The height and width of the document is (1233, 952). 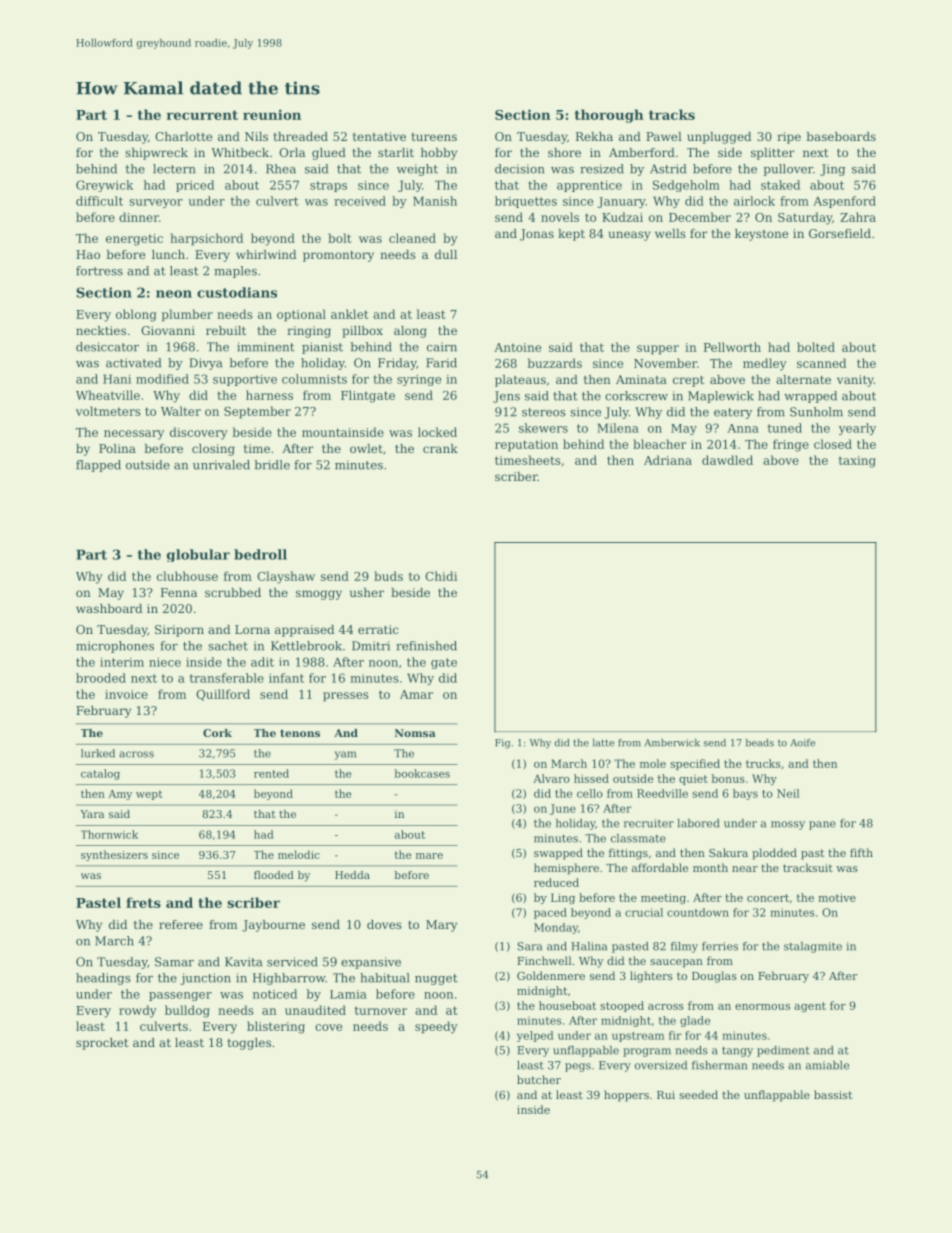 I want to click on priced, so click(x=195, y=186).
